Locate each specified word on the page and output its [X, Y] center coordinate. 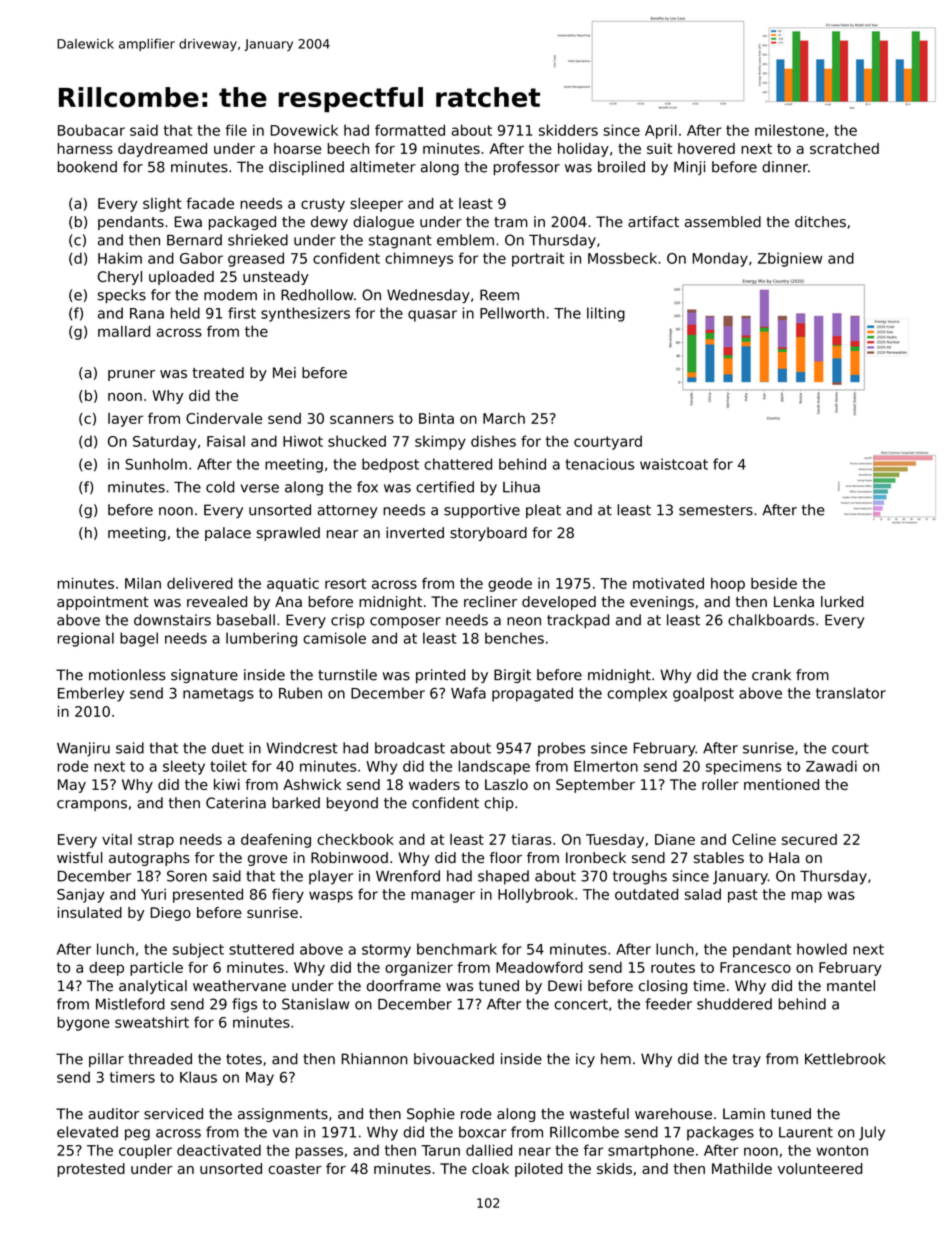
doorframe [404, 986]
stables [719, 858]
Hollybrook [536, 895]
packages [720, 1133]
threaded [160, 1059]
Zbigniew [790, 259]
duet [228, 748]
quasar [432, 316]
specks [122, 296]
